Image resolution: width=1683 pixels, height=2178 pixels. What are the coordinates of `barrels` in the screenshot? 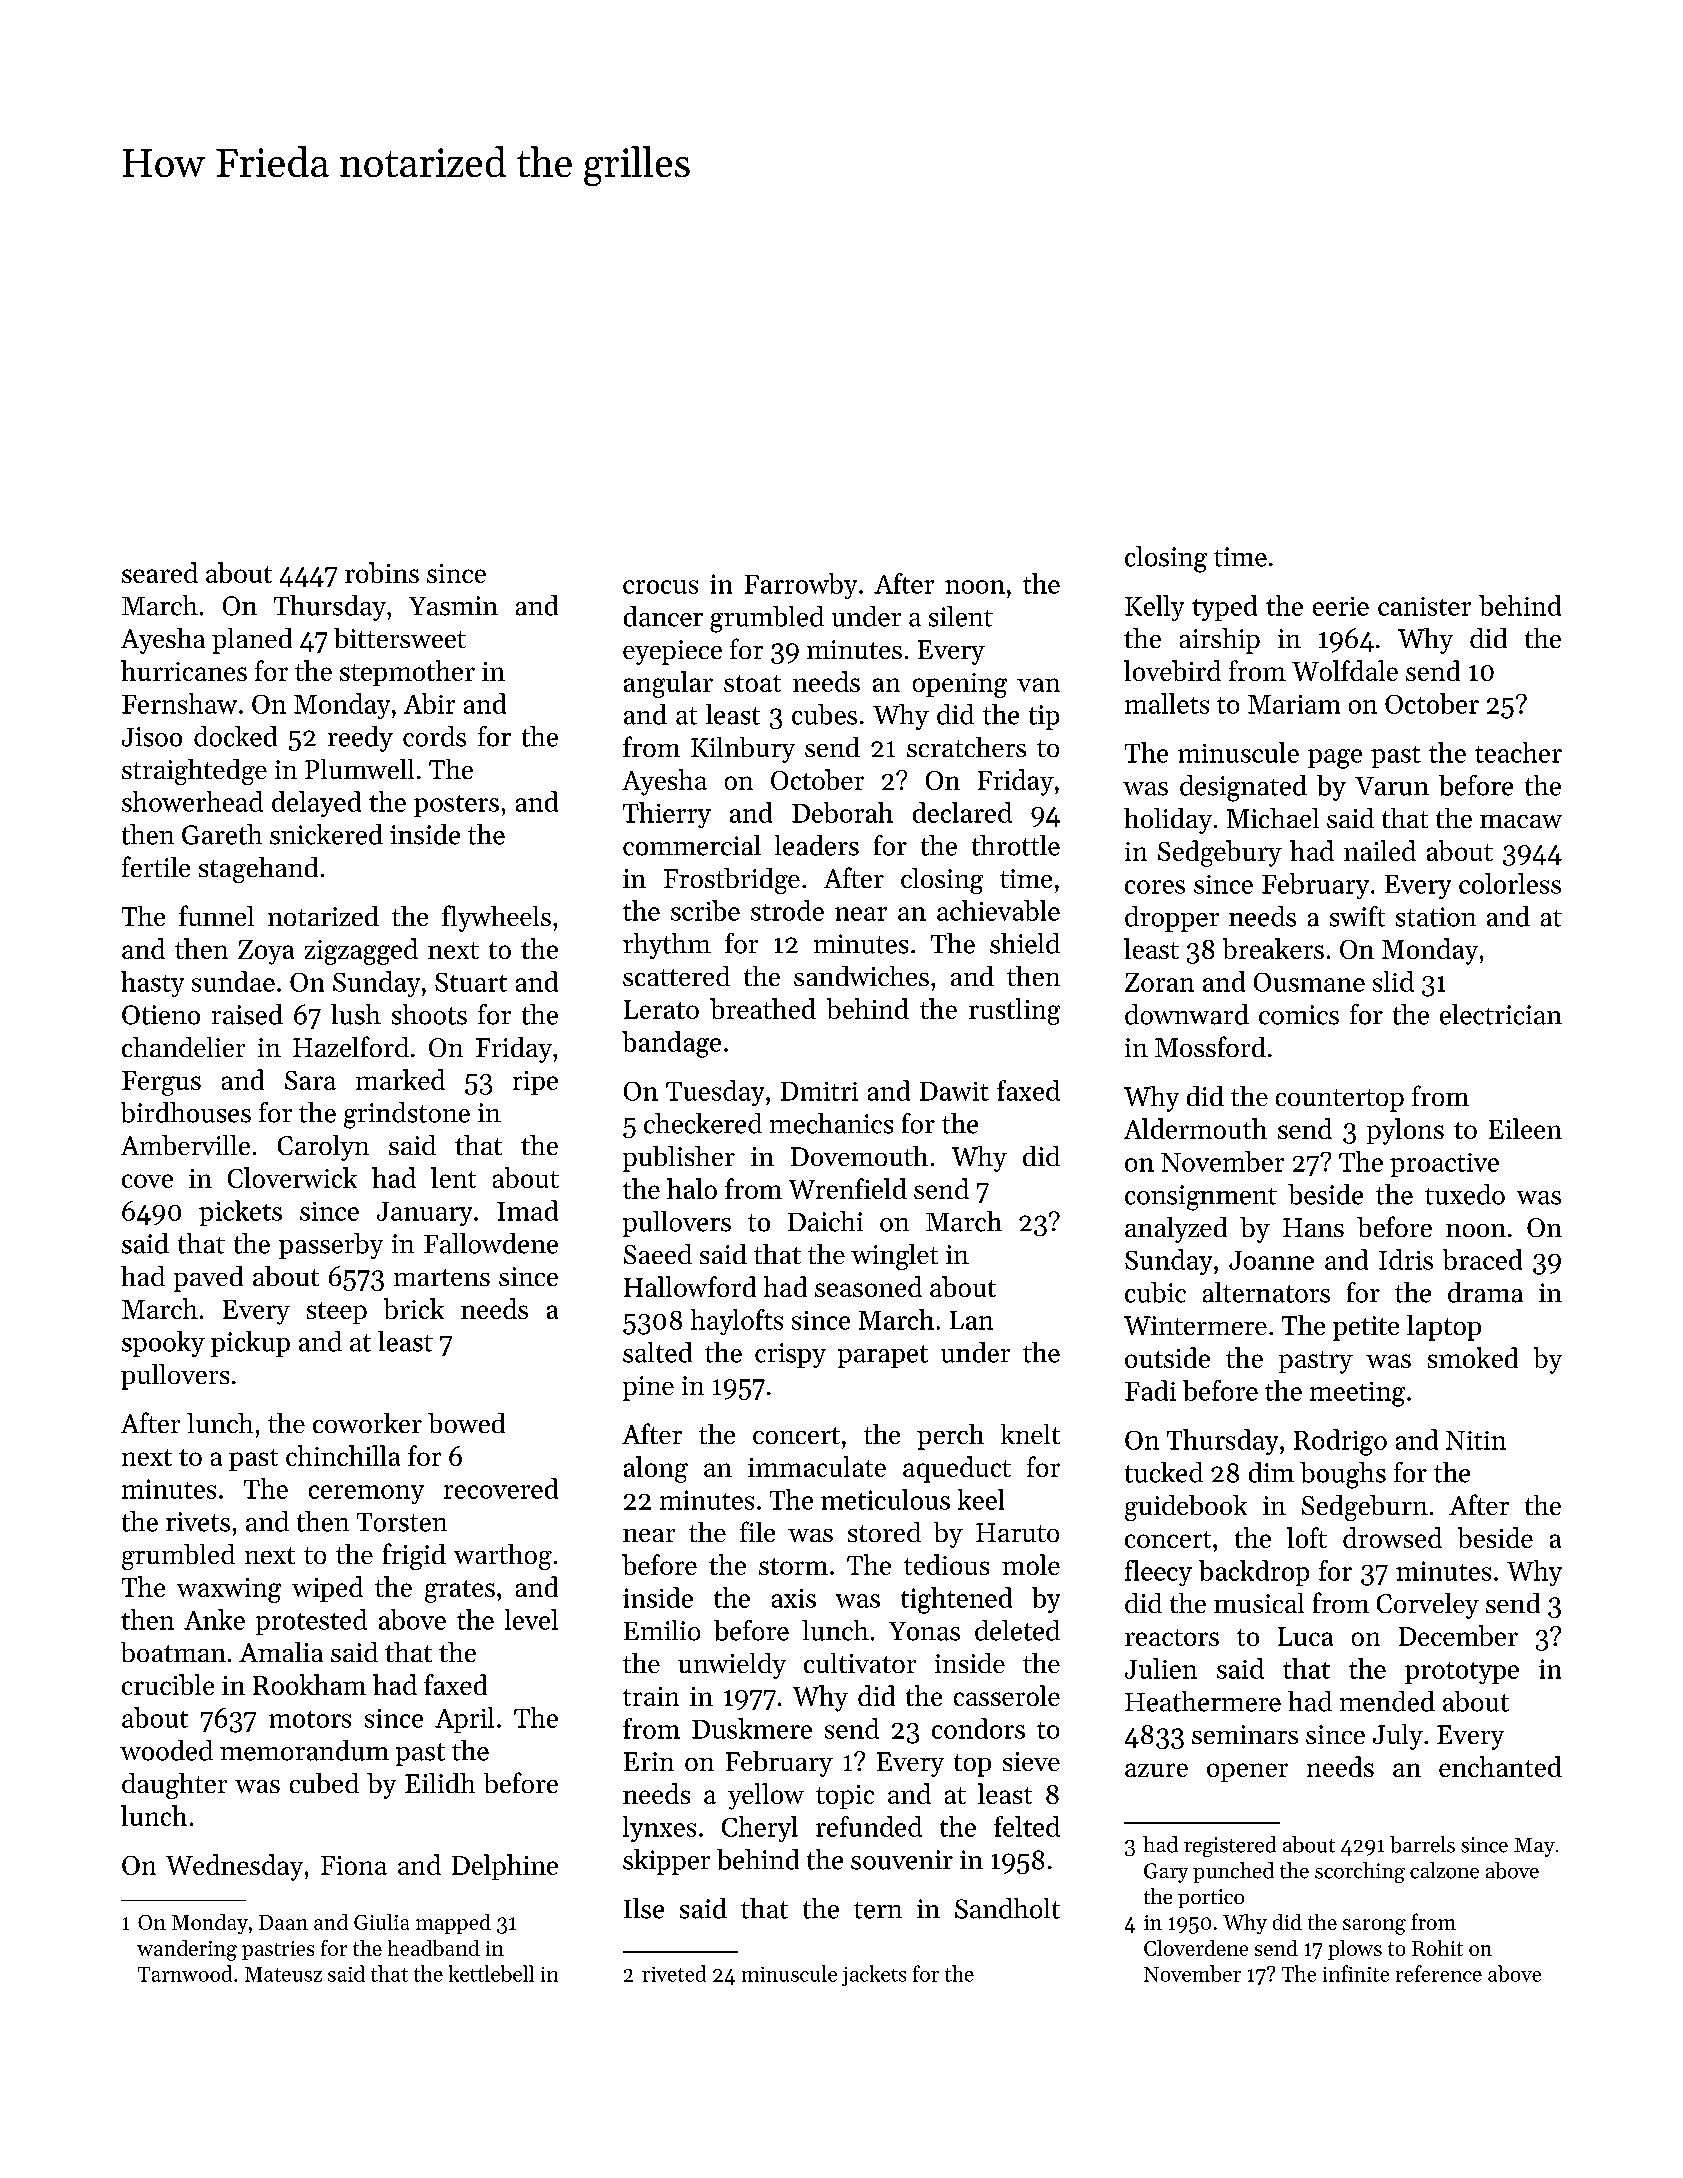 It's located at (1422, 1844).
